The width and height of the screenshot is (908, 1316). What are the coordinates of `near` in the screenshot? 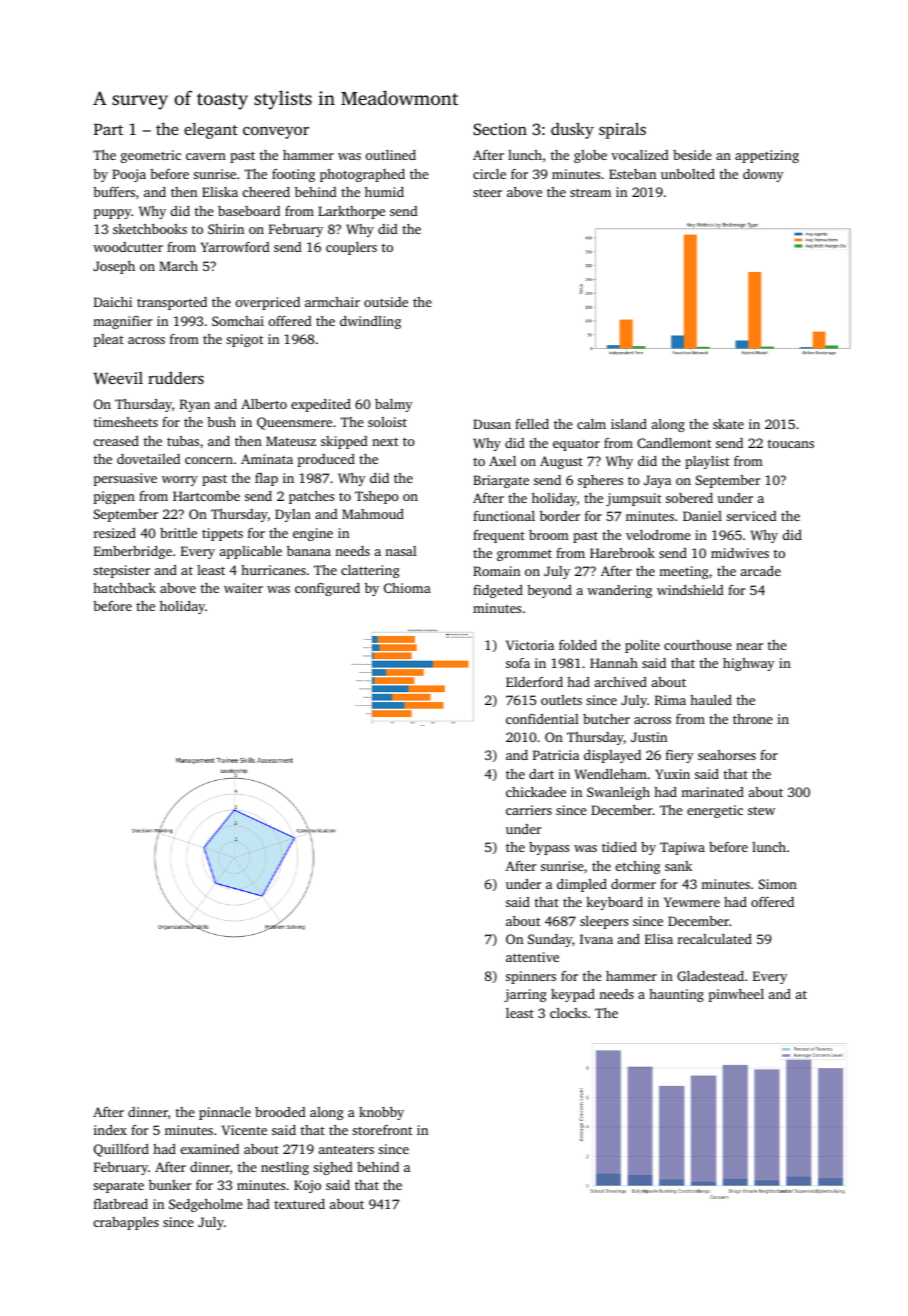 It's located at (749, 646).
